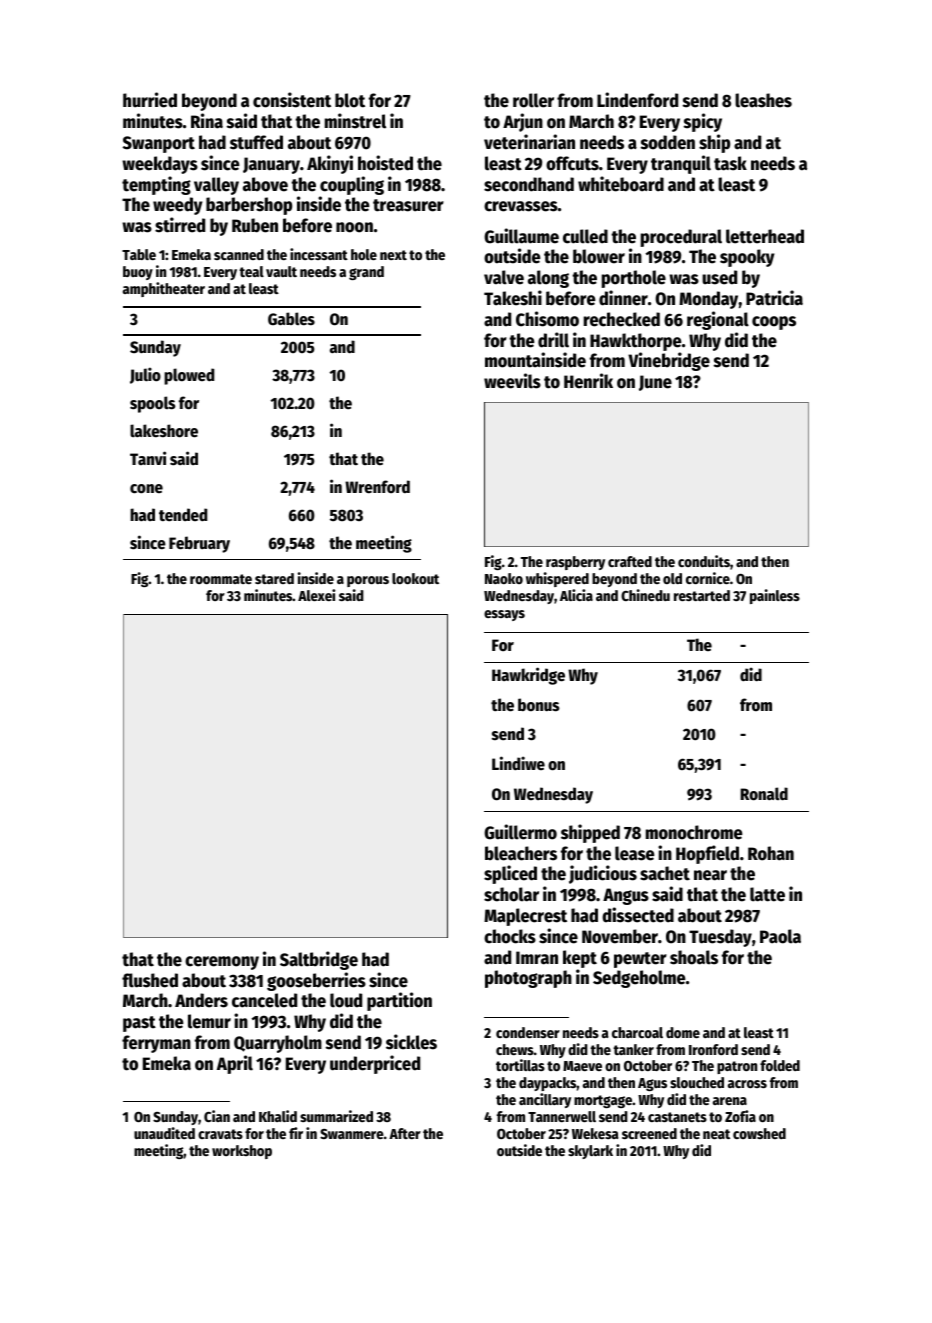 The image size is (932, 1323). I want to click on Rohan, so click(771, 853).
